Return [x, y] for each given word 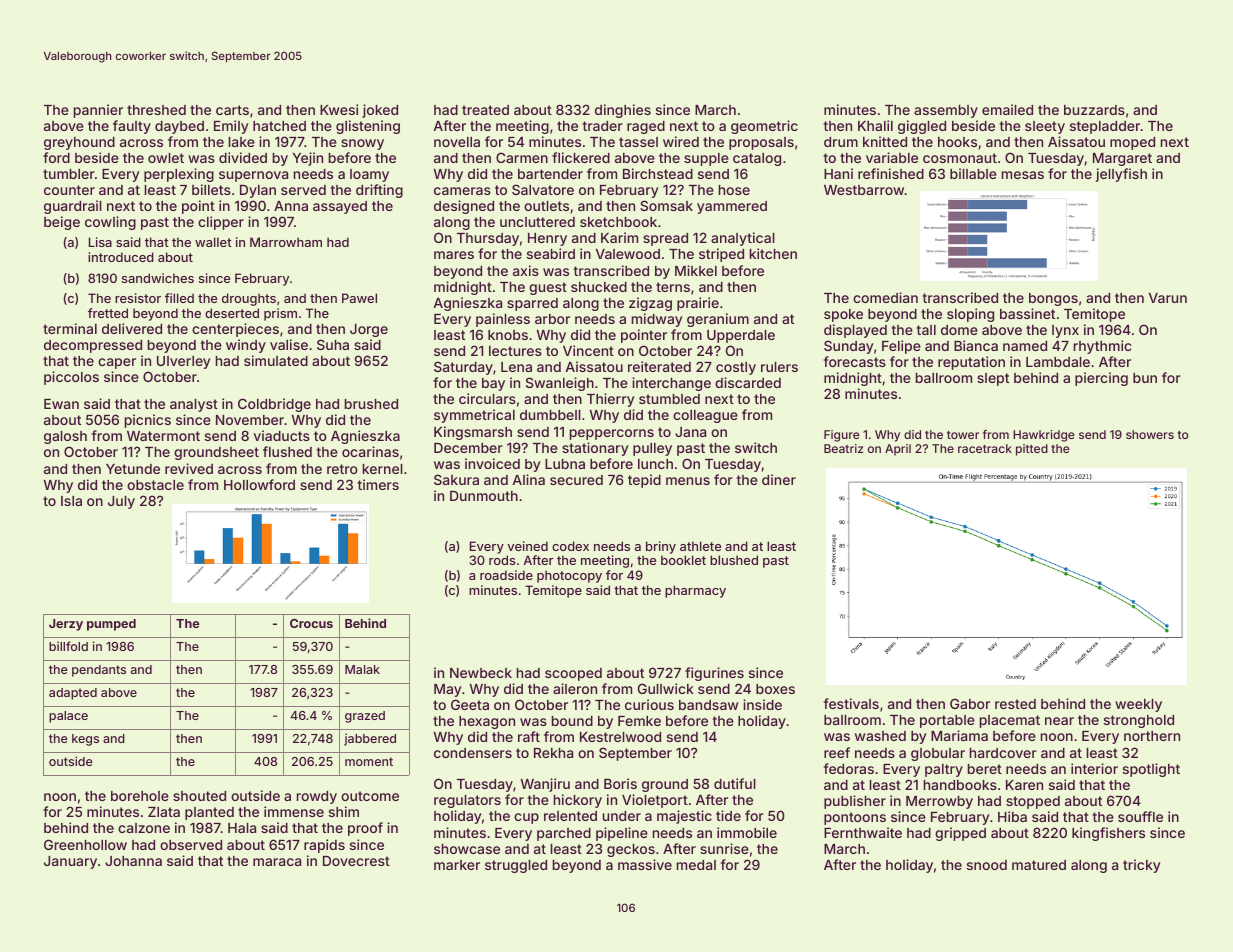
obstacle [155, 485]
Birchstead [658, 173]
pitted [1032, 450]
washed [880, 736]
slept [993, 379]
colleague [705, 416]
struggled [516, 866]
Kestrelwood [620, 737]
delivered [132, 328]
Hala [242, 828]
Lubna [565, 464]
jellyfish [1121, 175]
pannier [98, 111]
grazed [365, 717]
